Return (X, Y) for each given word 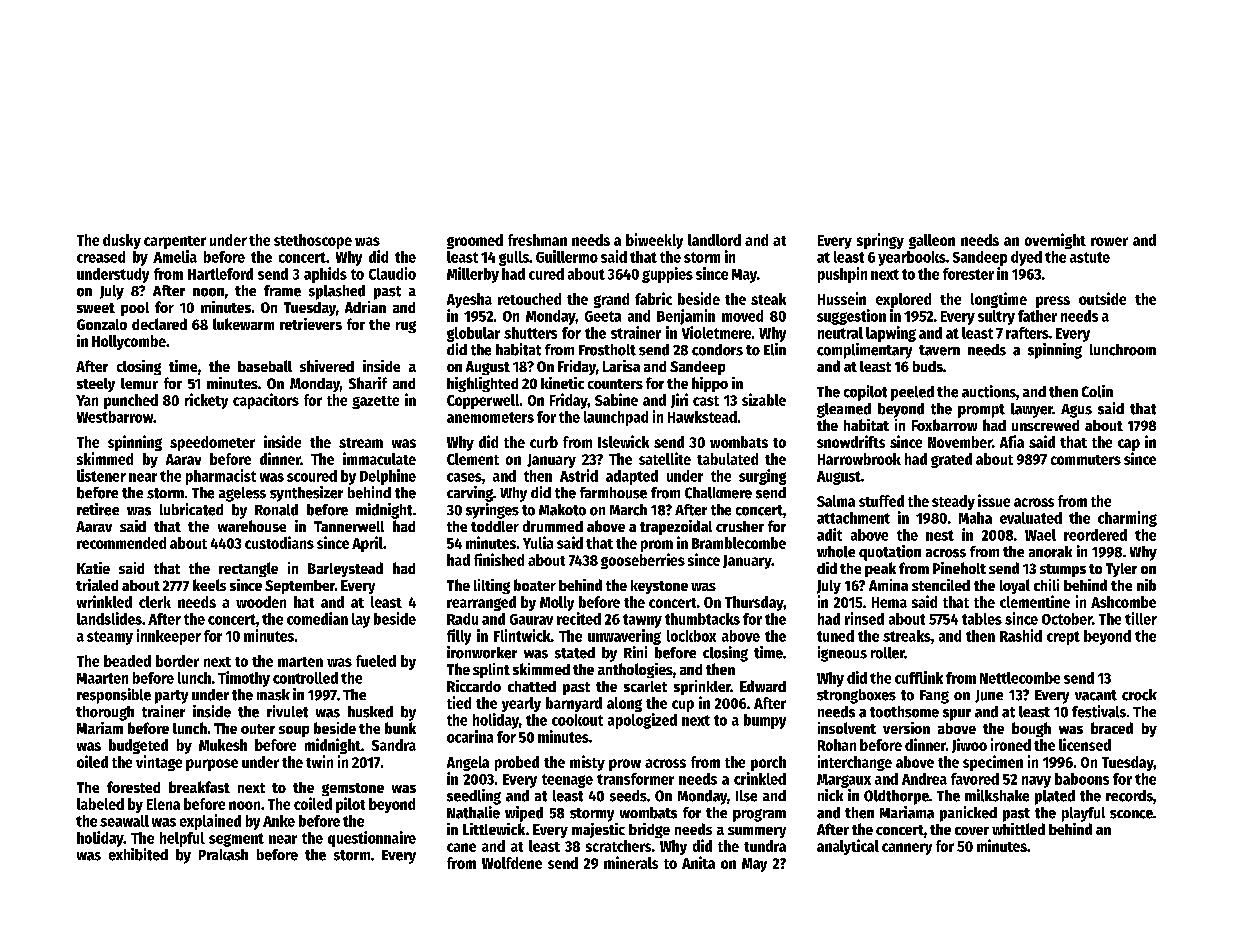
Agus (1076, 411)
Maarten (102, 678)
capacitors (266, 401)
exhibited (138, 854)
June (989, 696)
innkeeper (169, 637)
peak (880, 569)
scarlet (645, 686)
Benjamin (686, 317)
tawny (642, 621)
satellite (665, 458)
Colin (1097, 391)
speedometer (212, 443)
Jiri (679, 400)
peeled (912, 393)
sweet (96, 308)
